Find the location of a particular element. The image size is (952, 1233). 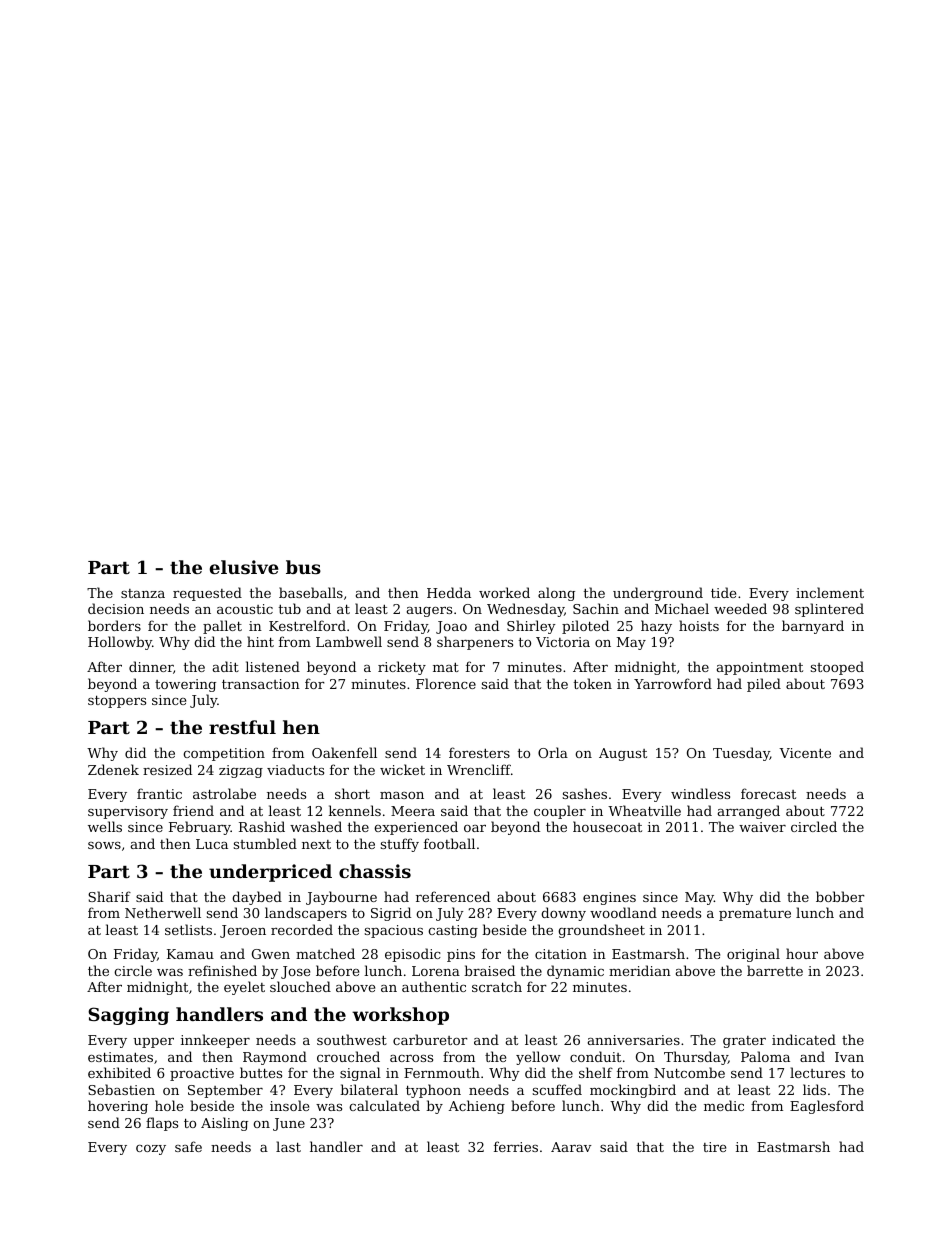

Wednesday is located at coordinates (525, 610).
